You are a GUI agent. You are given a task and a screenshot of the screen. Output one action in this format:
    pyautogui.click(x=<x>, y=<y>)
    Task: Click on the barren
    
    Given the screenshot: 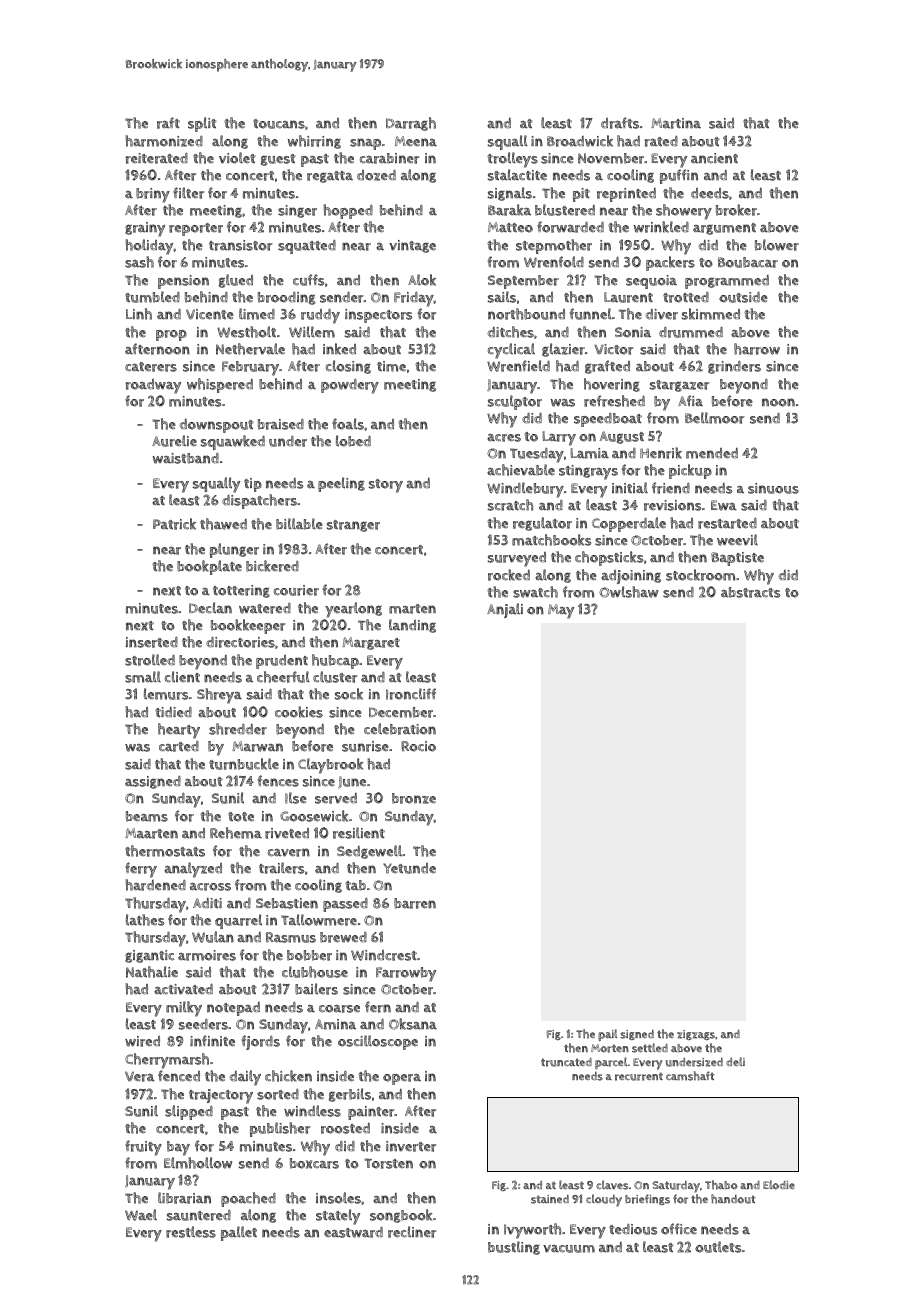 What is the action you would take?
    pyautogui.click(x=415, y=903)
